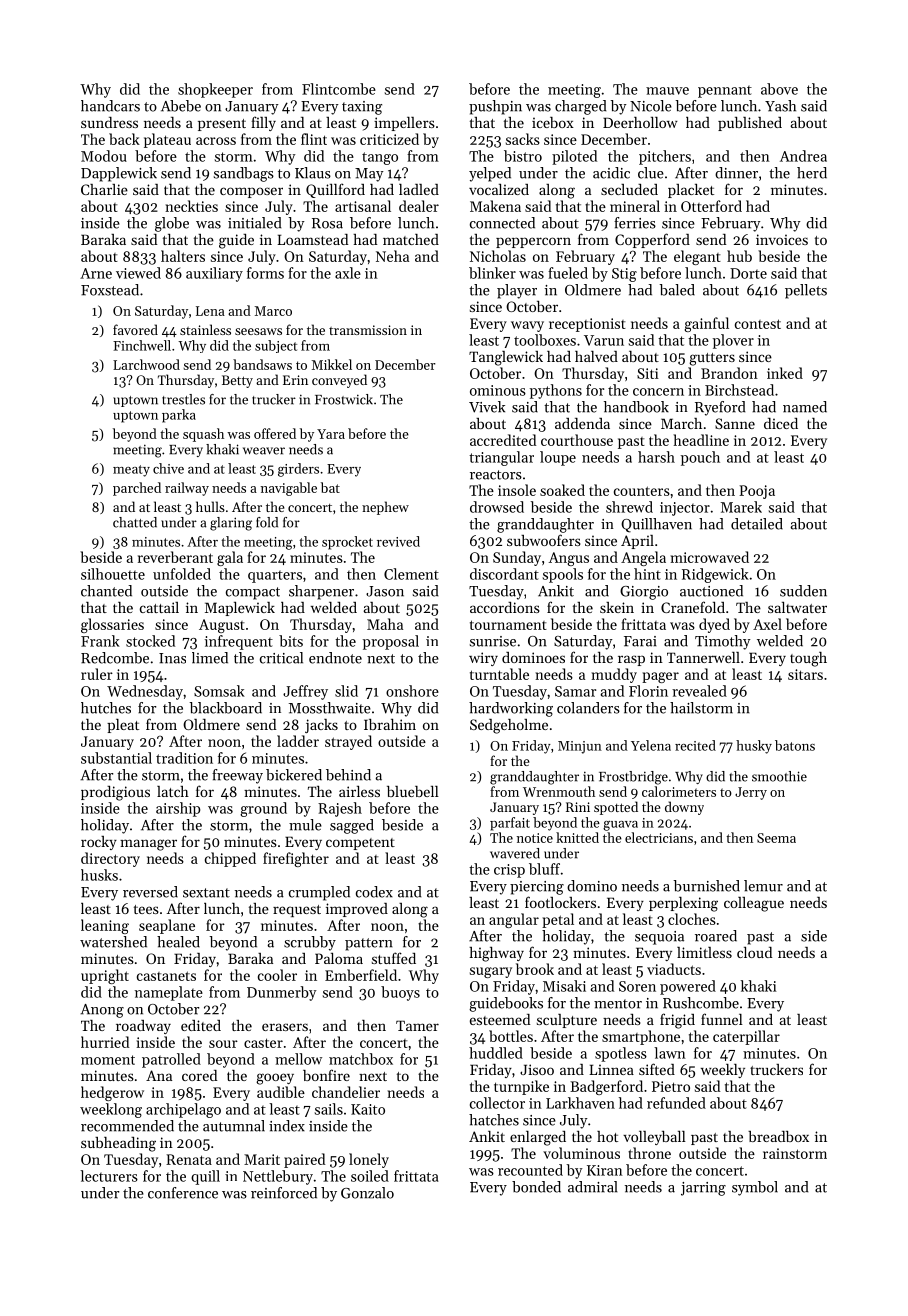 The height and width of the screenshot is (1316, 908). I want to click on plateau, so click(167, 140).
